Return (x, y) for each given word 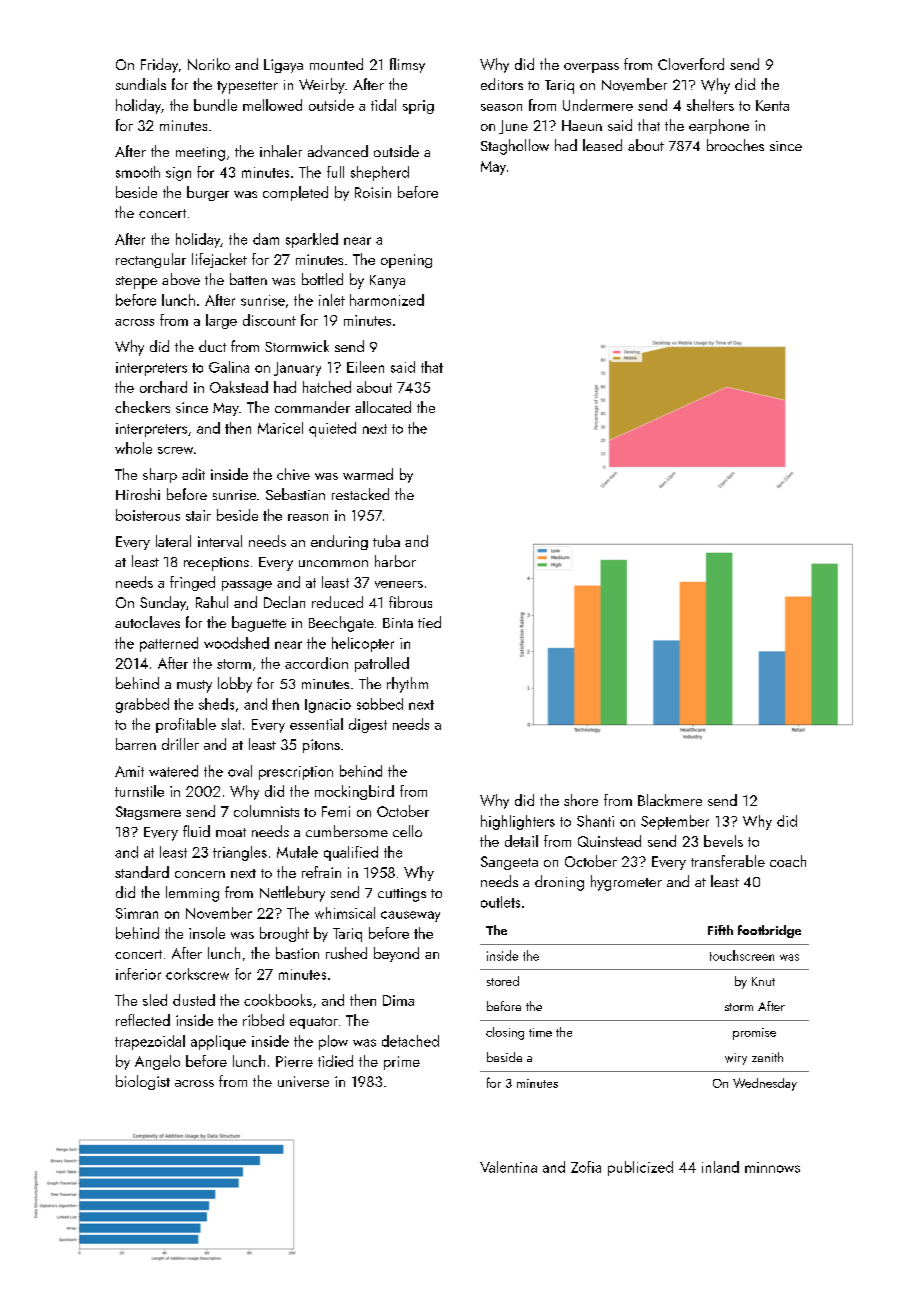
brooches (735, 145)
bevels (723, 841)
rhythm (407, 685)
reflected (143, 1020)
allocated (383, 407)
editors (502, 84)
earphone (719, 126)
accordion (316, 663)
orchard (163, 387)
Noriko (209, 64)
